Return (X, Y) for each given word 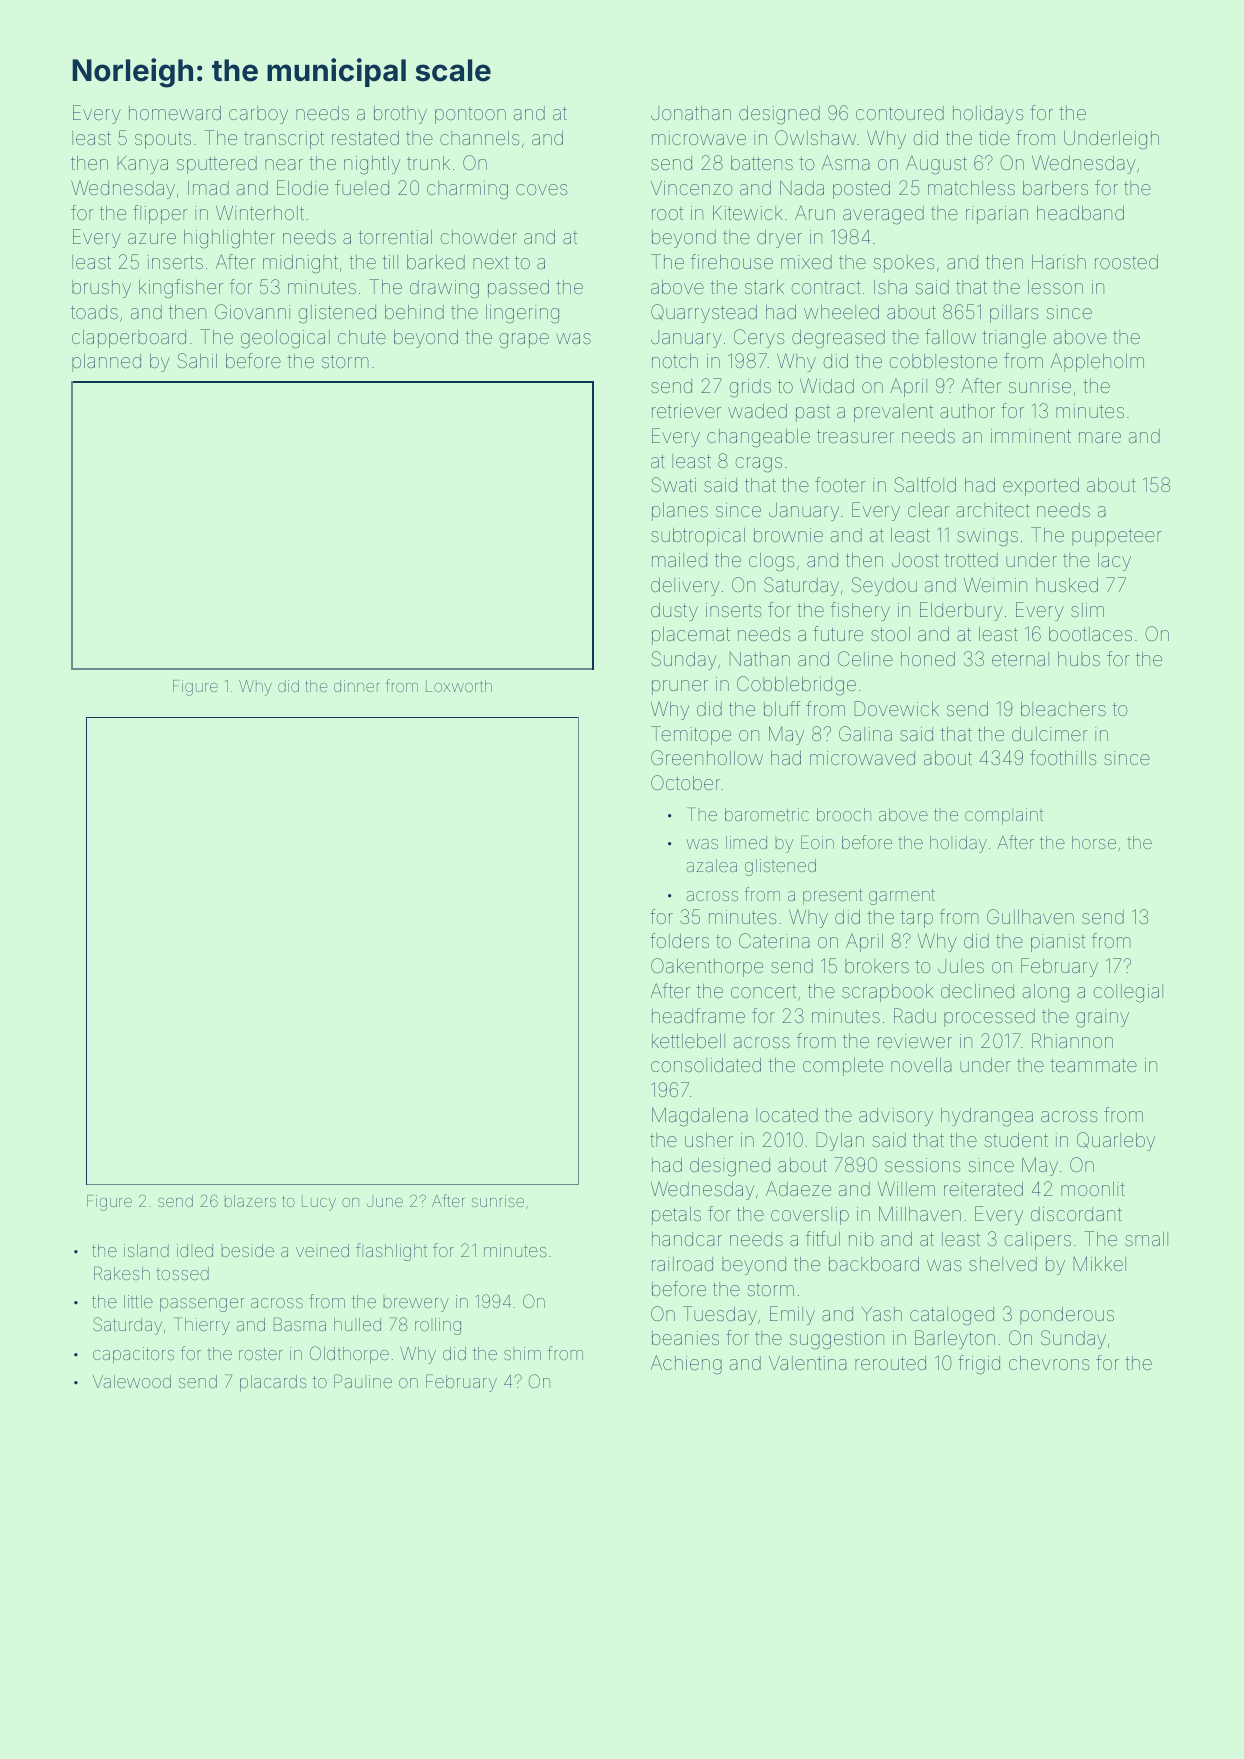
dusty (674, 612)
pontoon (470, 115)
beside (248, 1250)
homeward (175, 113)
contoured (900, 113)
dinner (356, 686)
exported (1041, 487)
